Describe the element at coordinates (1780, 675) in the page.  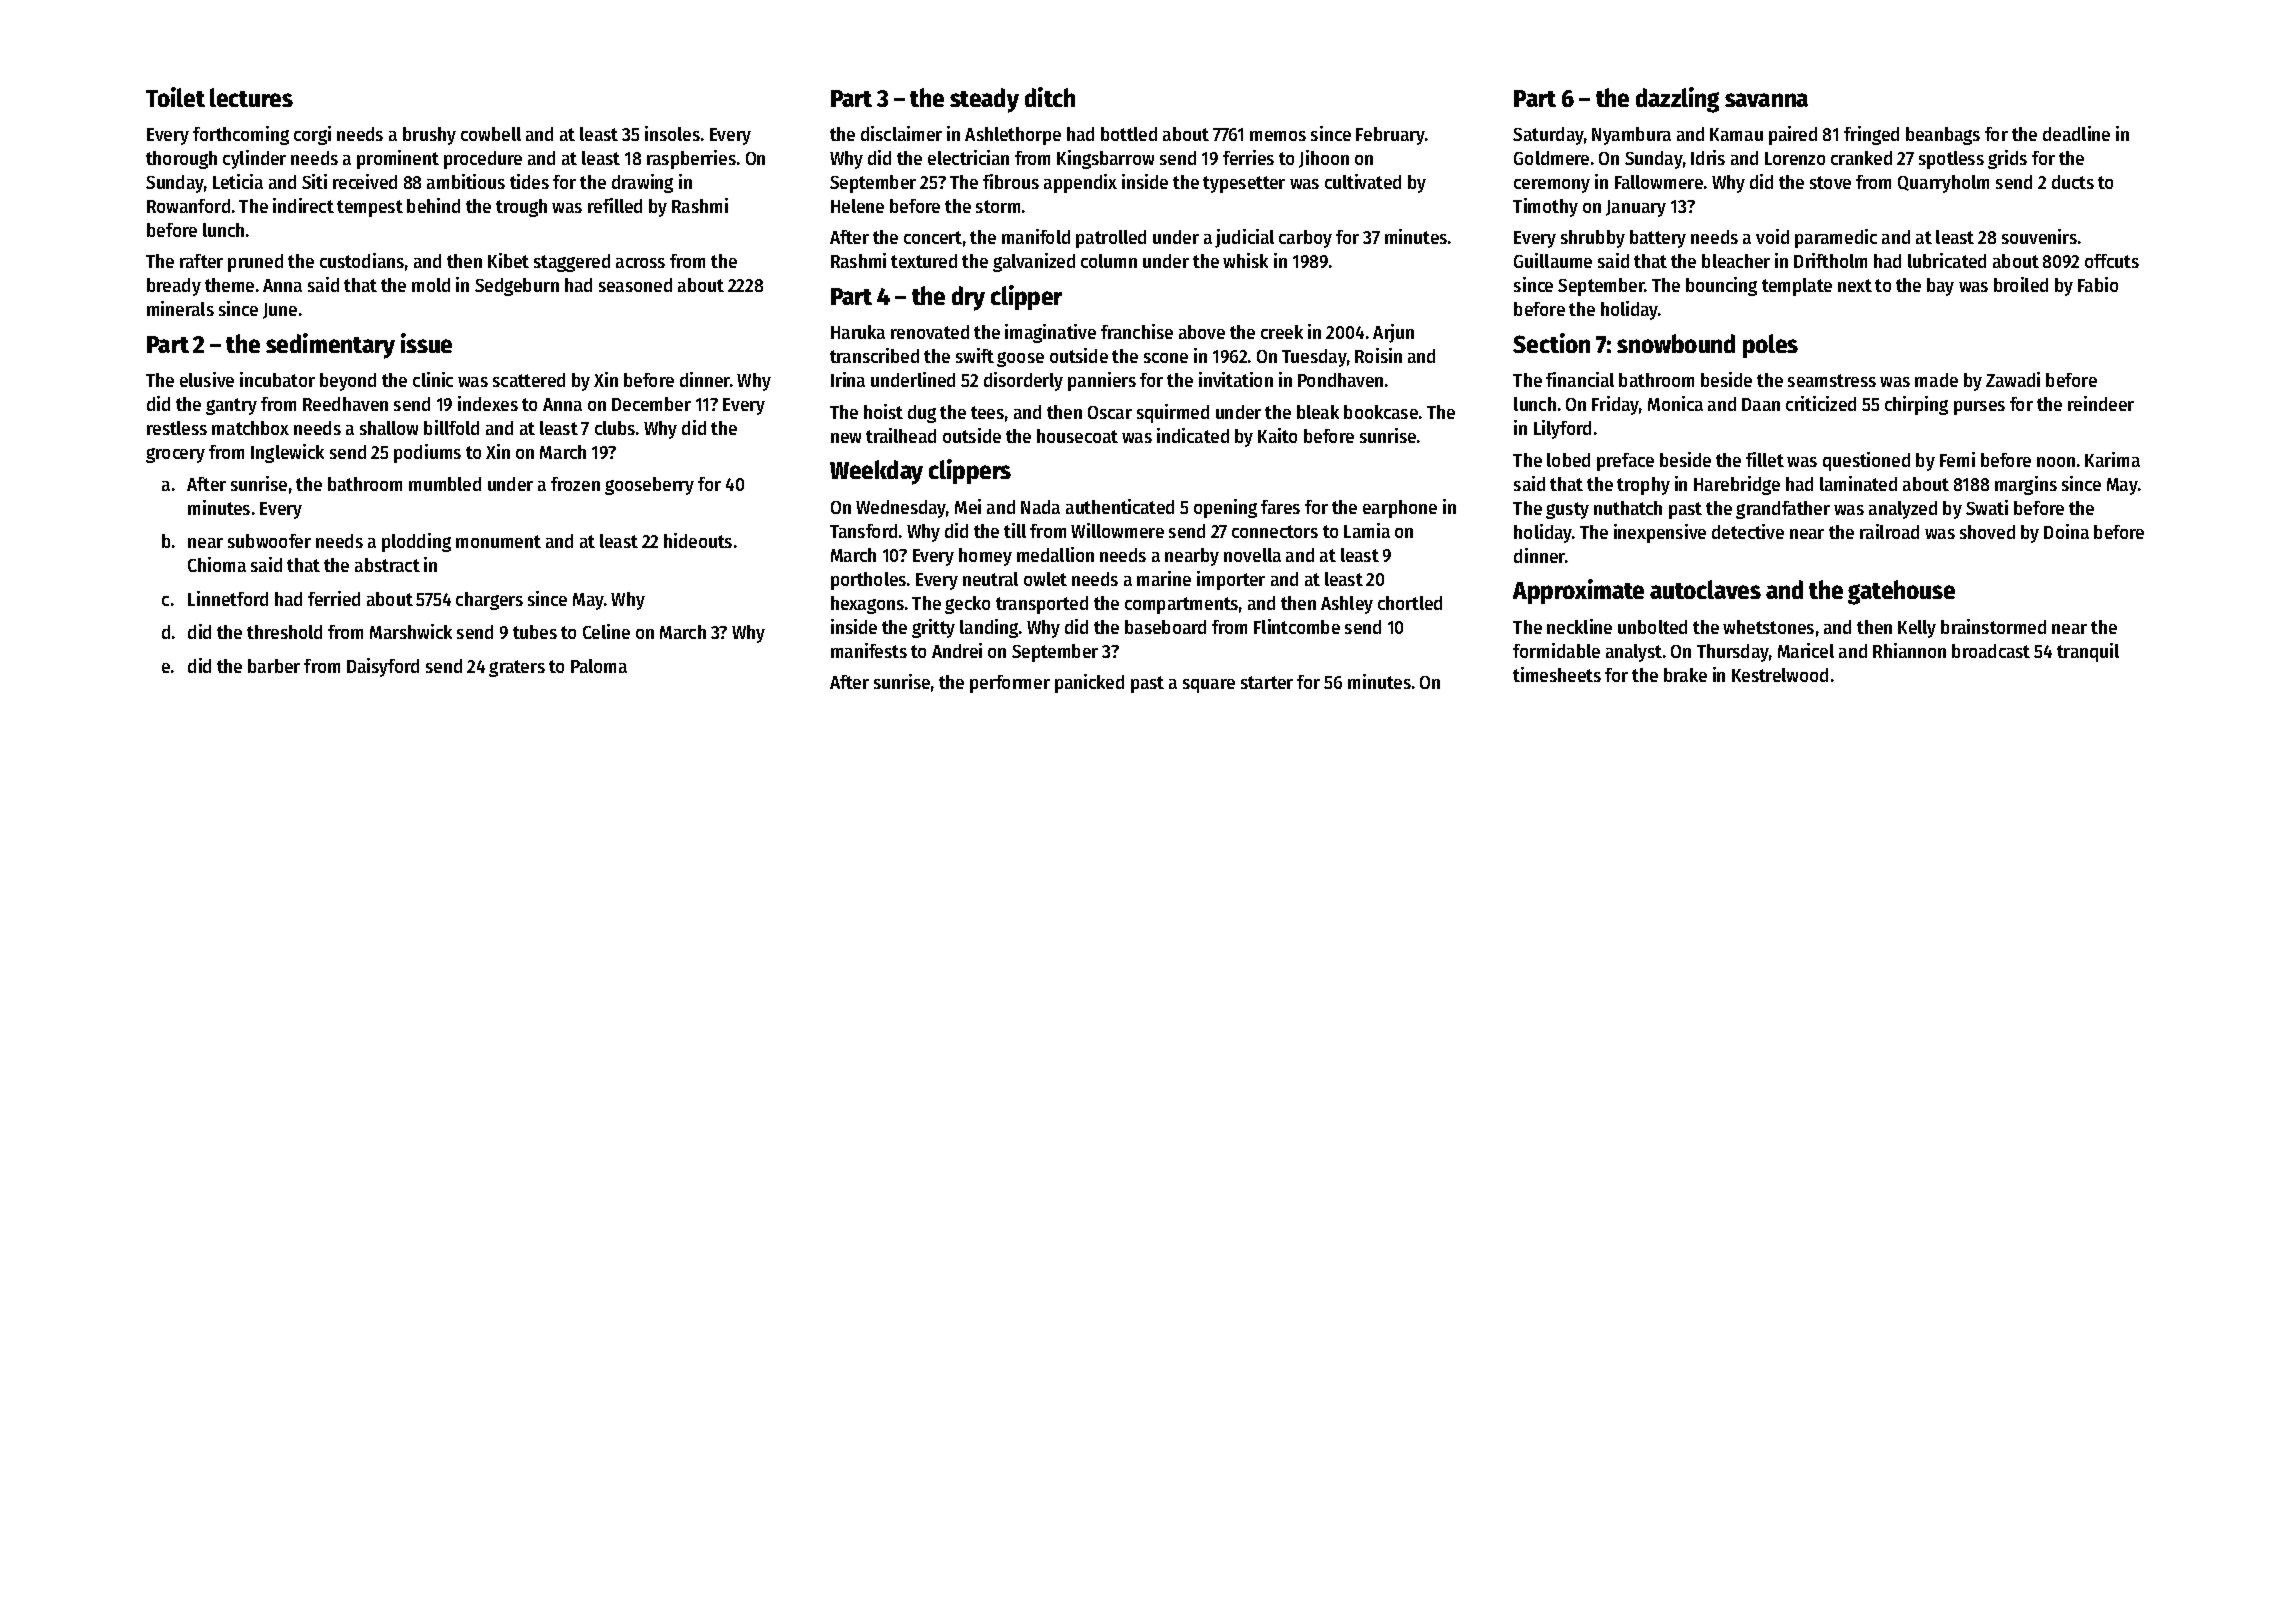
I see `Kestrelwood` at that location.
